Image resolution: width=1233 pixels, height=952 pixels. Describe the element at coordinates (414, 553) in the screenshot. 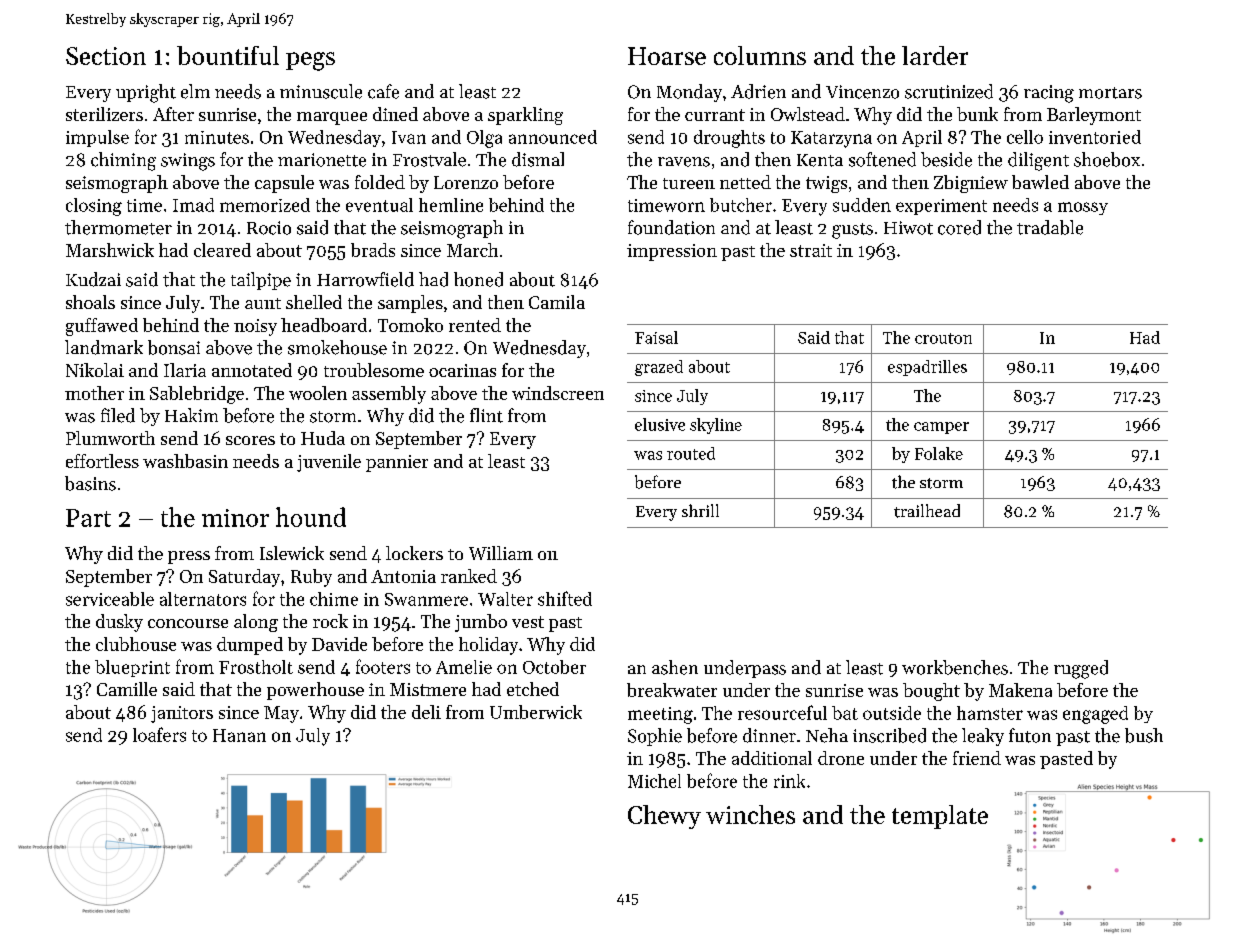

I see `lockers` at that location.
